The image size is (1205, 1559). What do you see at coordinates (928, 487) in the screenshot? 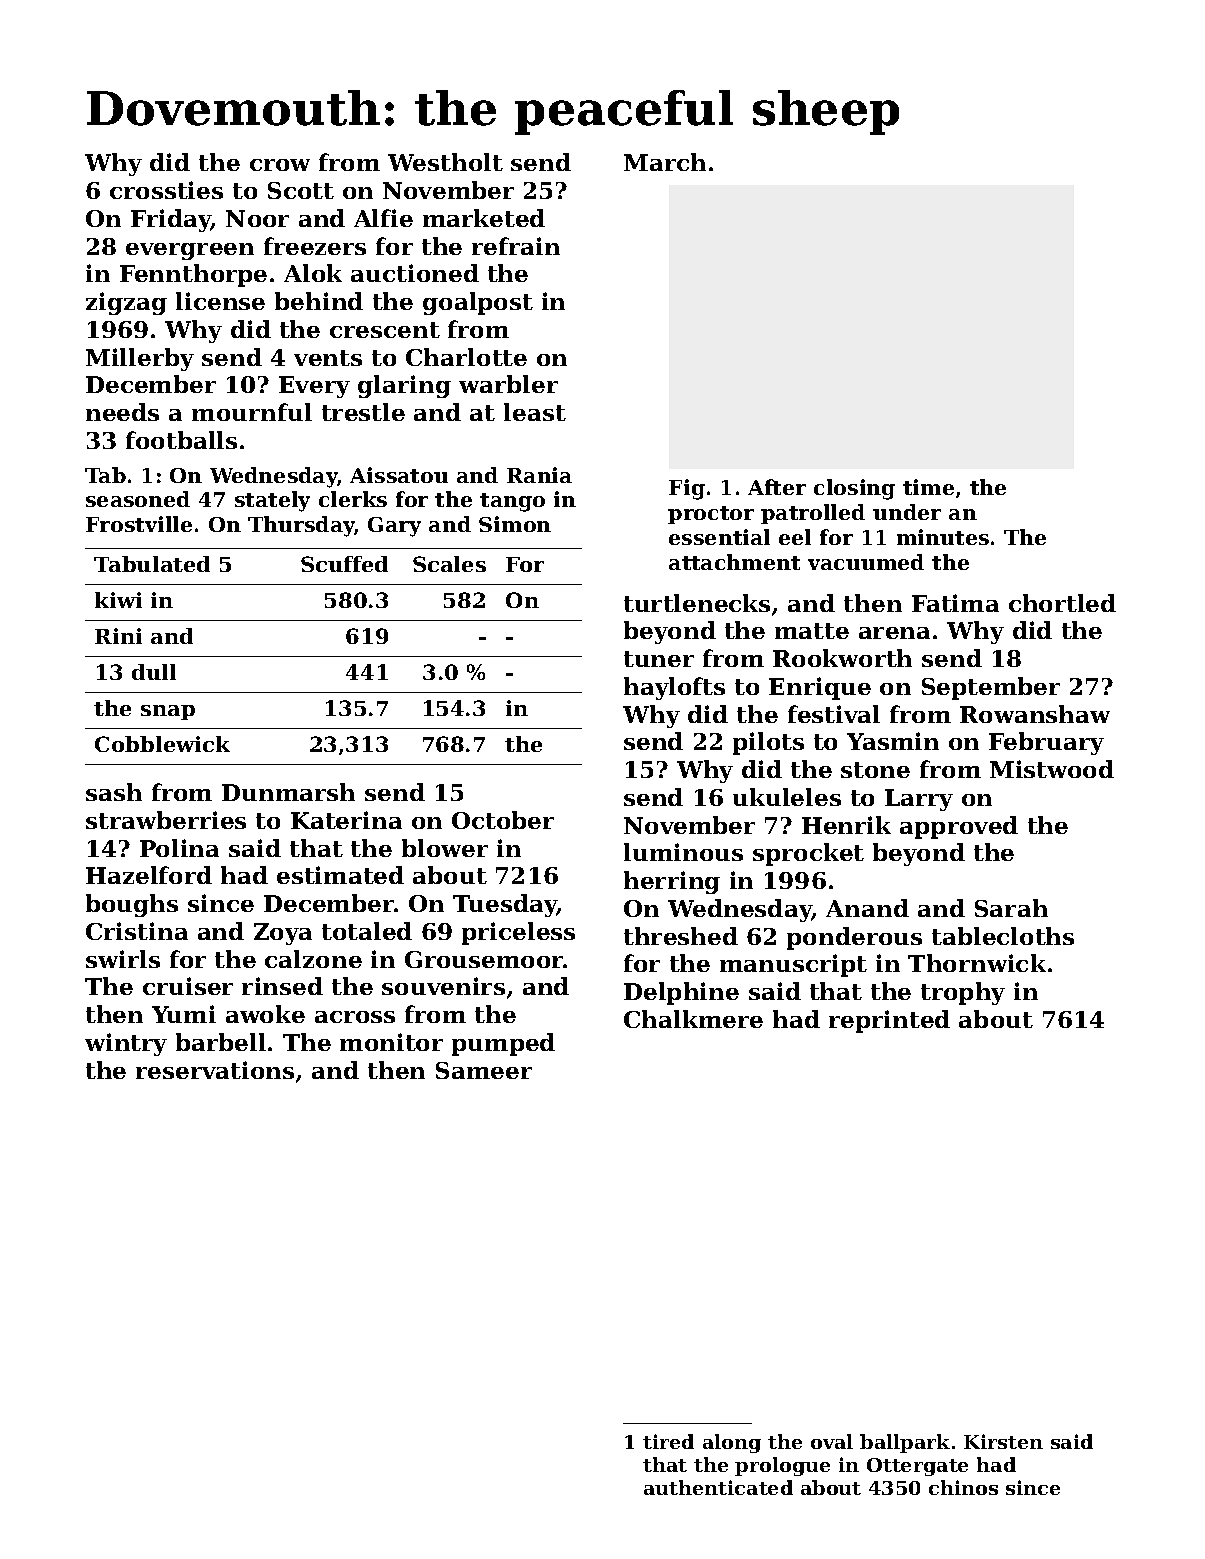
I see `time` at bounding box center [928, 487].
